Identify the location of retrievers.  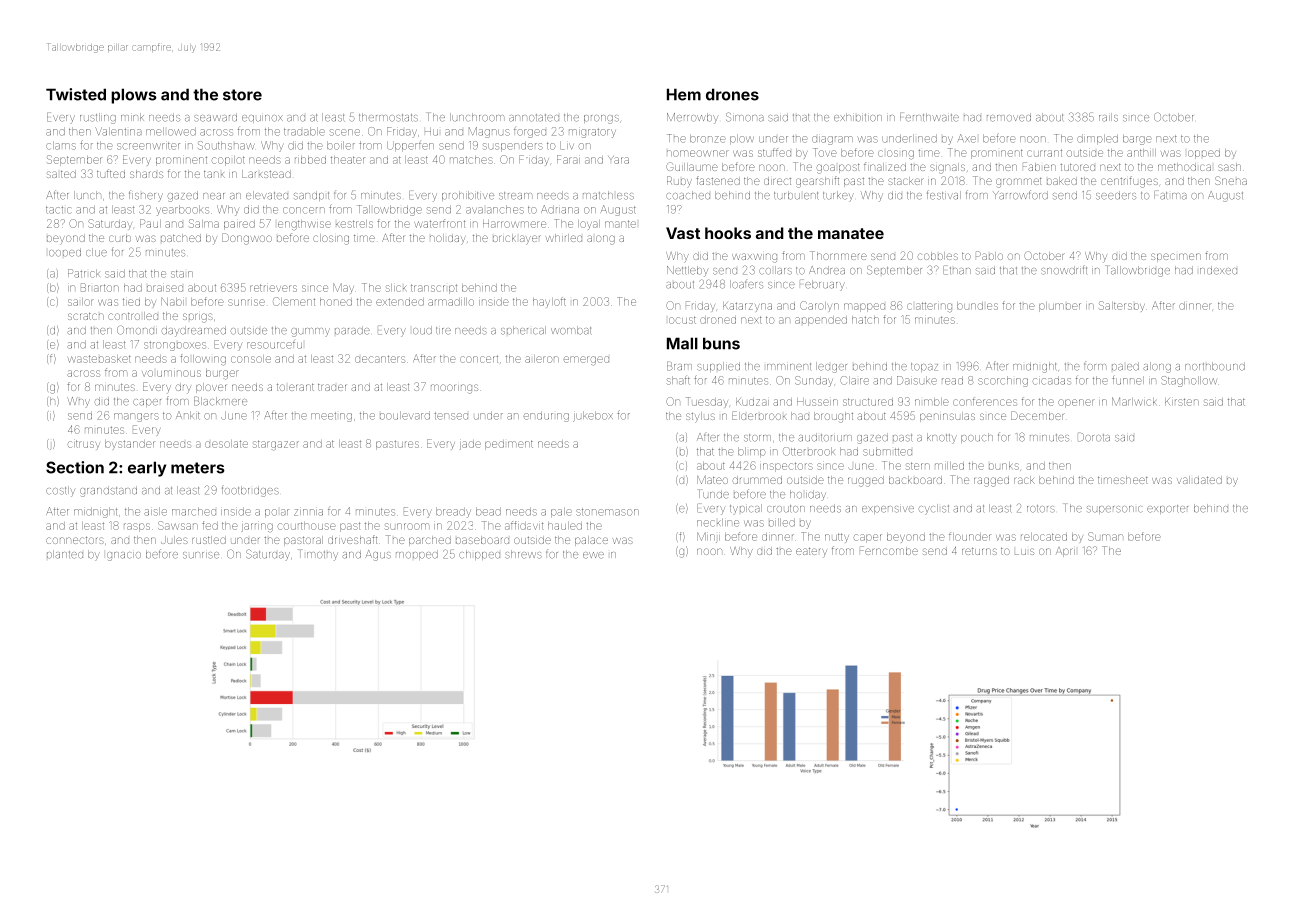
(273, 288).
